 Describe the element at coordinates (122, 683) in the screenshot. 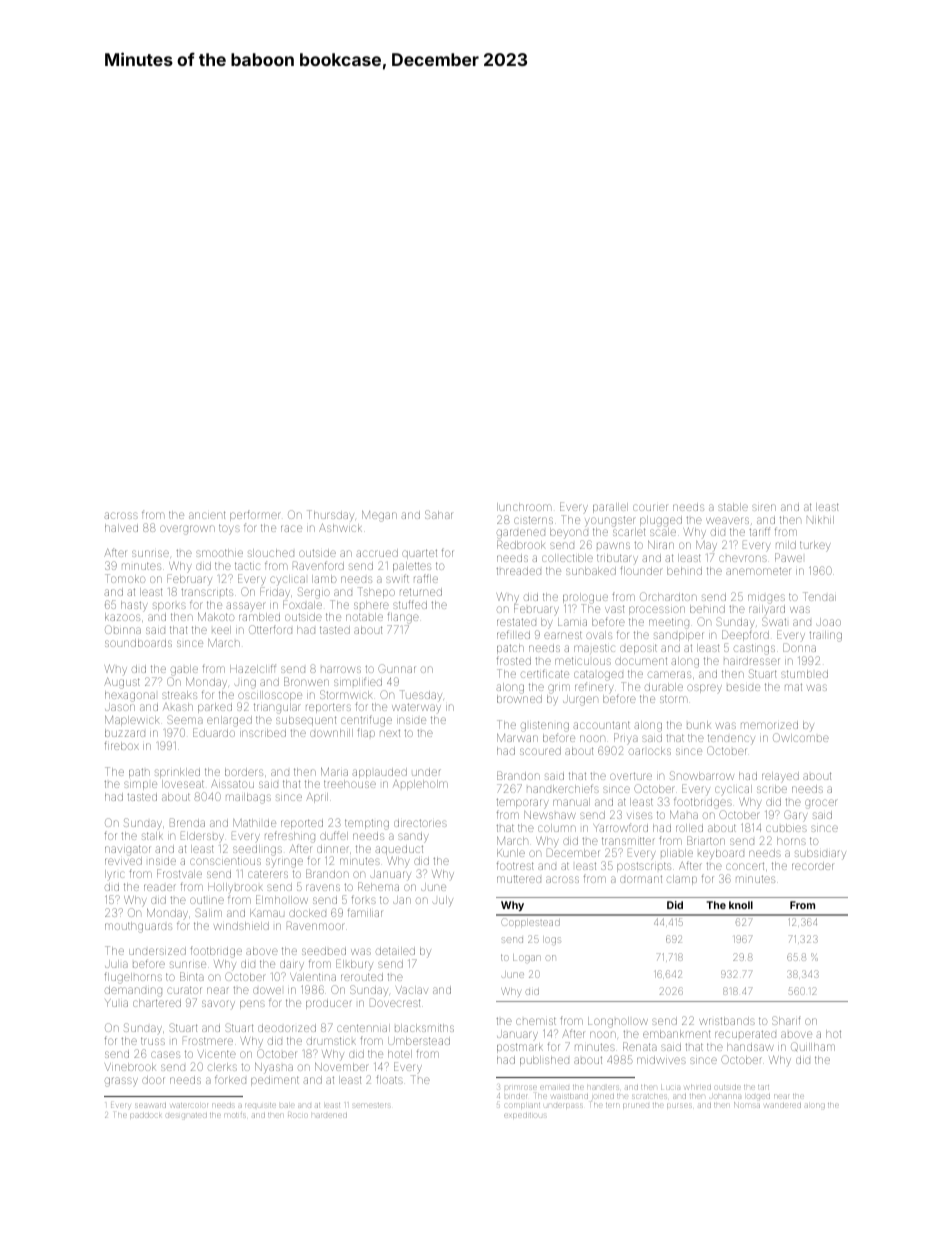

I see `August` at that location.
